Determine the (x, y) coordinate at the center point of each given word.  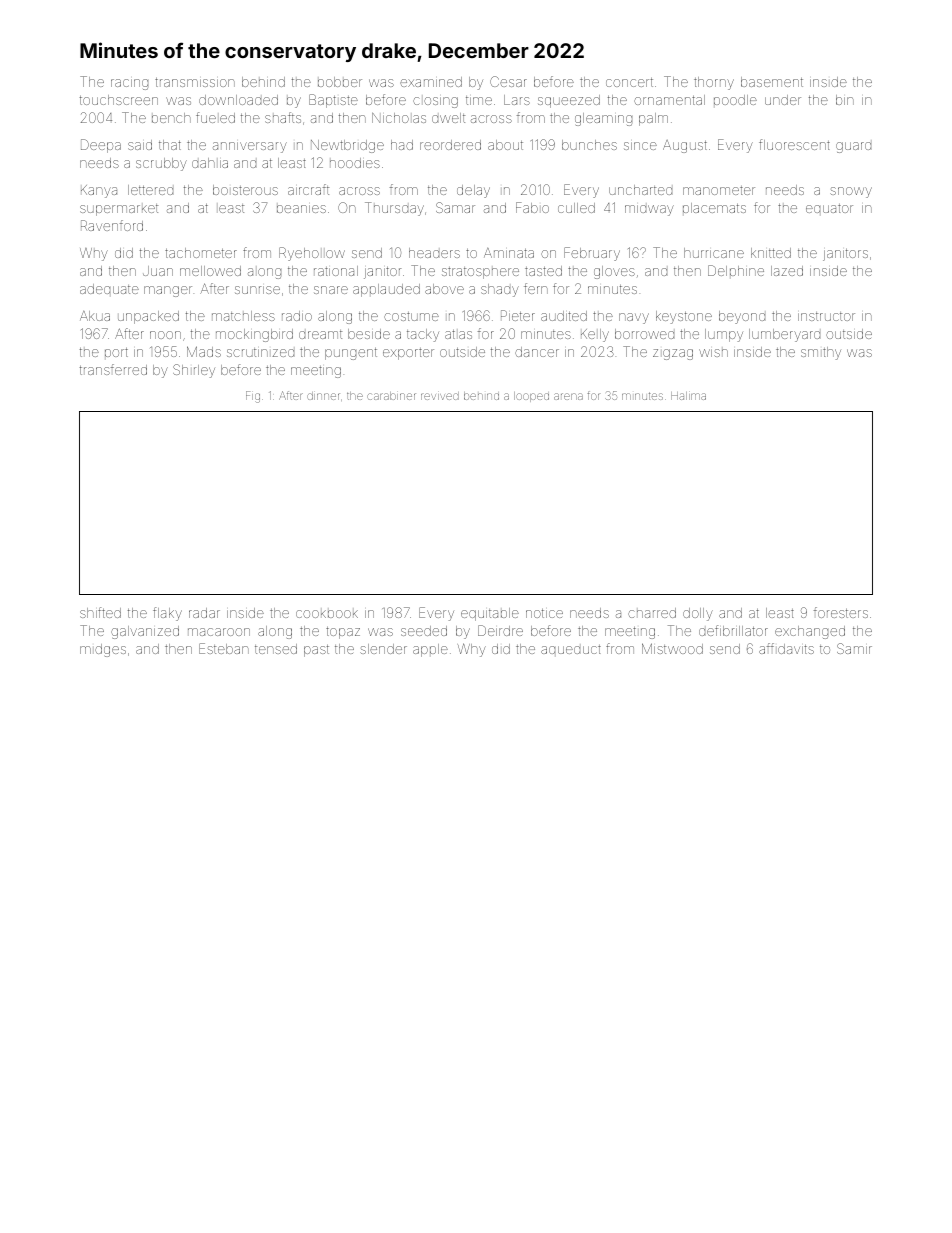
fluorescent (794, 144)
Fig (253, 397)
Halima (688, 396)
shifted (100, 612)
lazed (787, 271)
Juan (158, 271)
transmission (195, 82)
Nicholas (399, 118)
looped (531, 397)
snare (331, 290)
